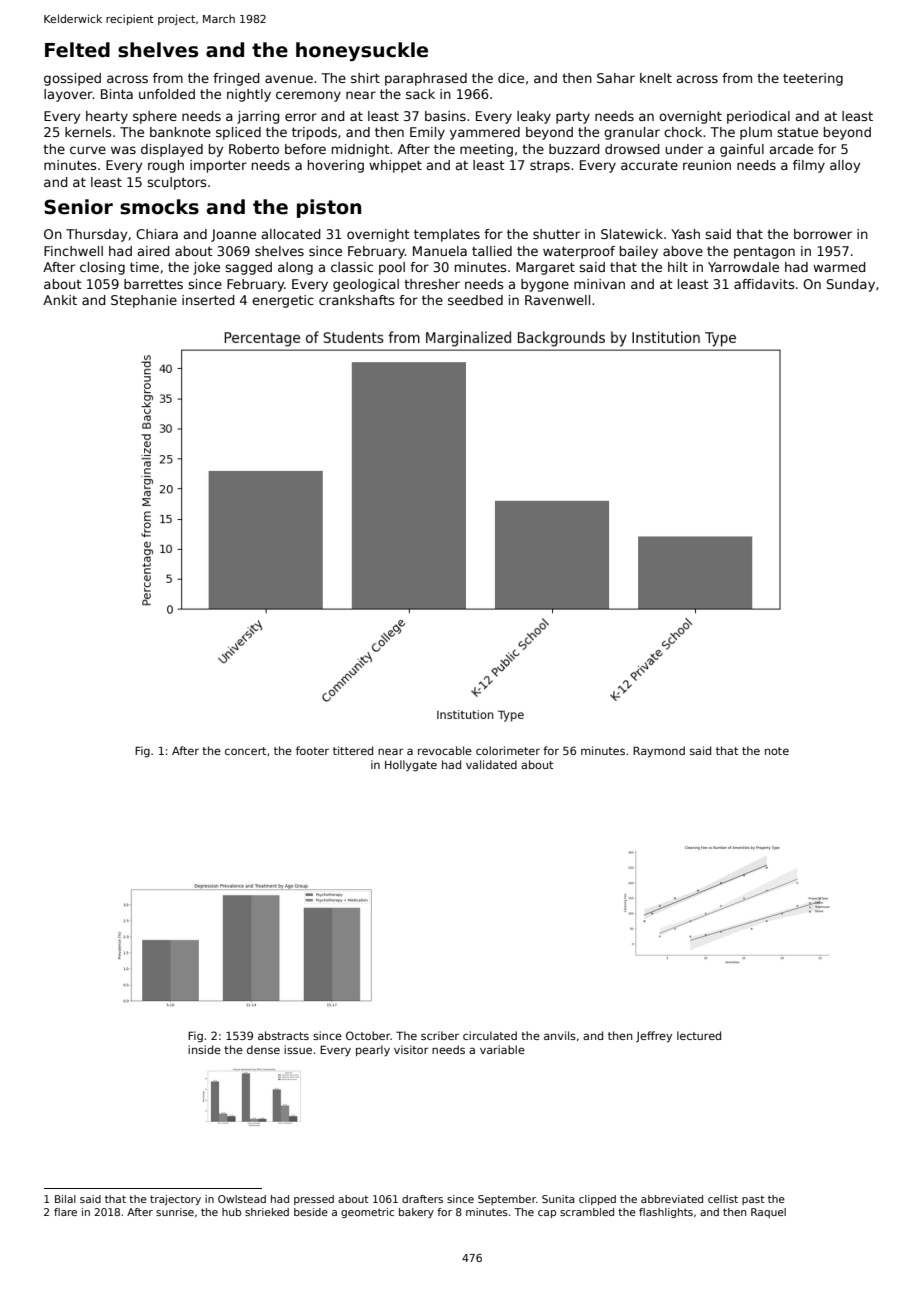 The image size is (924, 1308). What do you see at coordinates (560, 1035) in the document?
I see `anvils` at bounding box center [560, 1035].
